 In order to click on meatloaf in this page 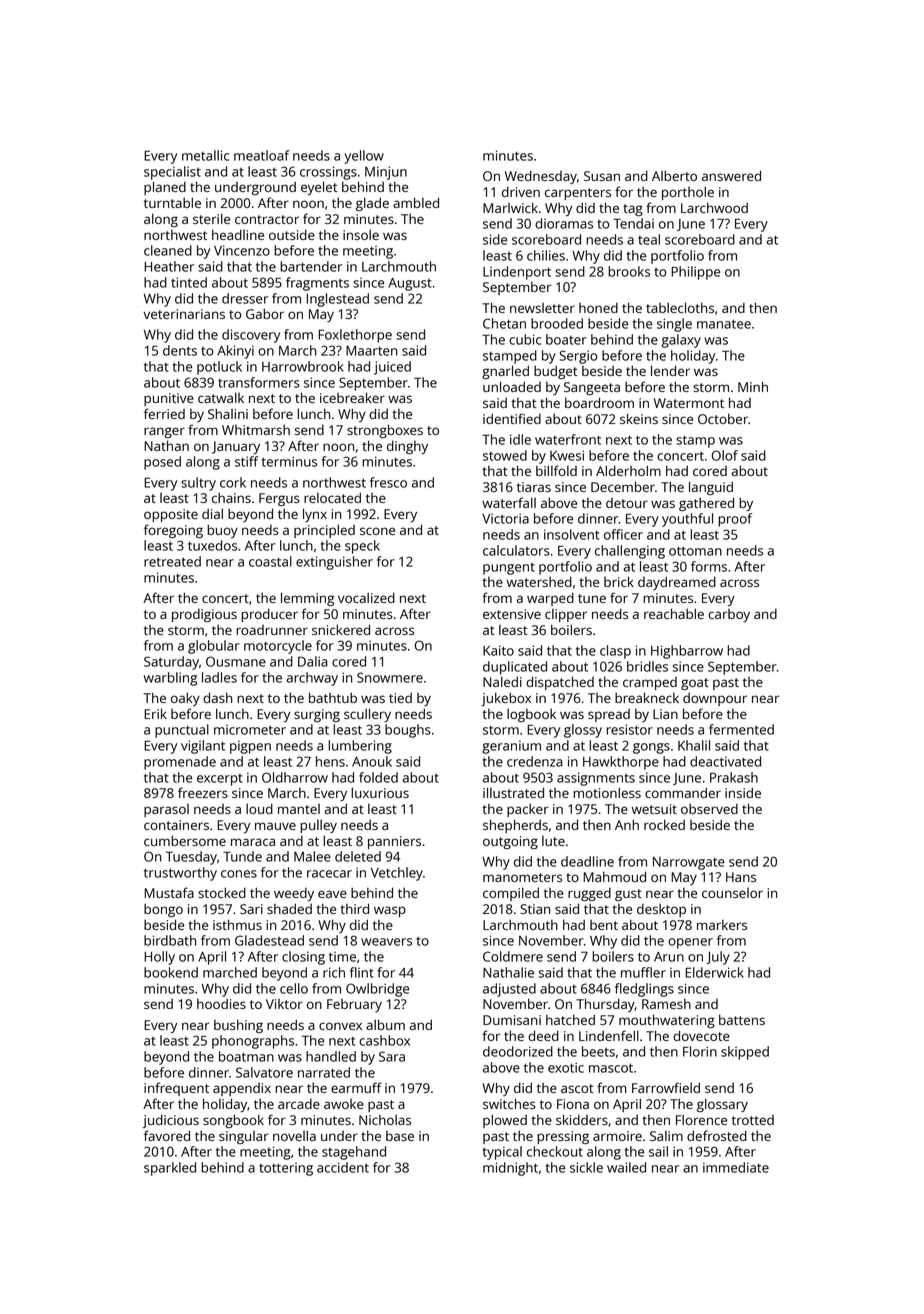, I will do `click(261, 155)`.
